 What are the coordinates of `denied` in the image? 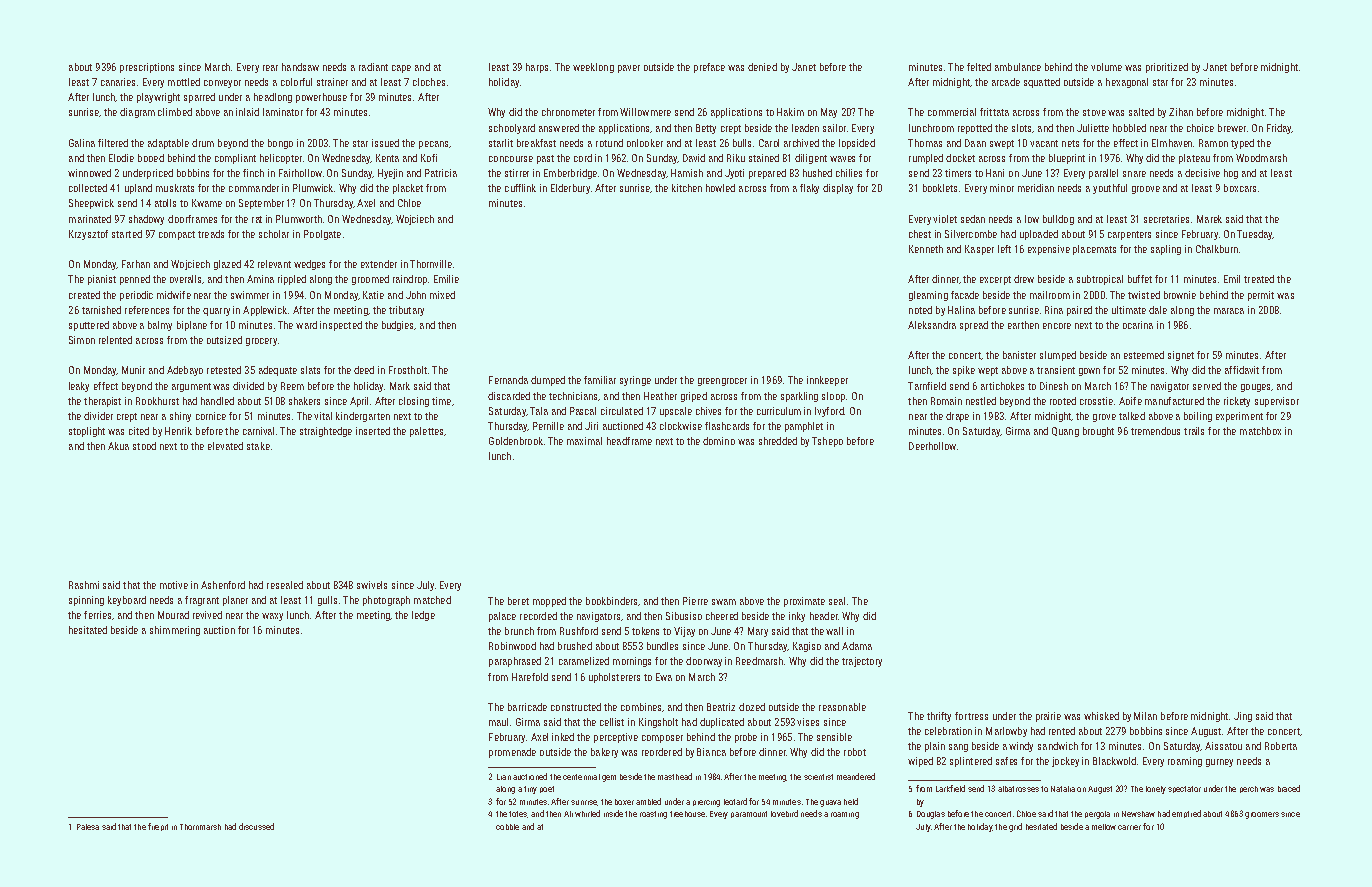 It's located at (762, 67).
